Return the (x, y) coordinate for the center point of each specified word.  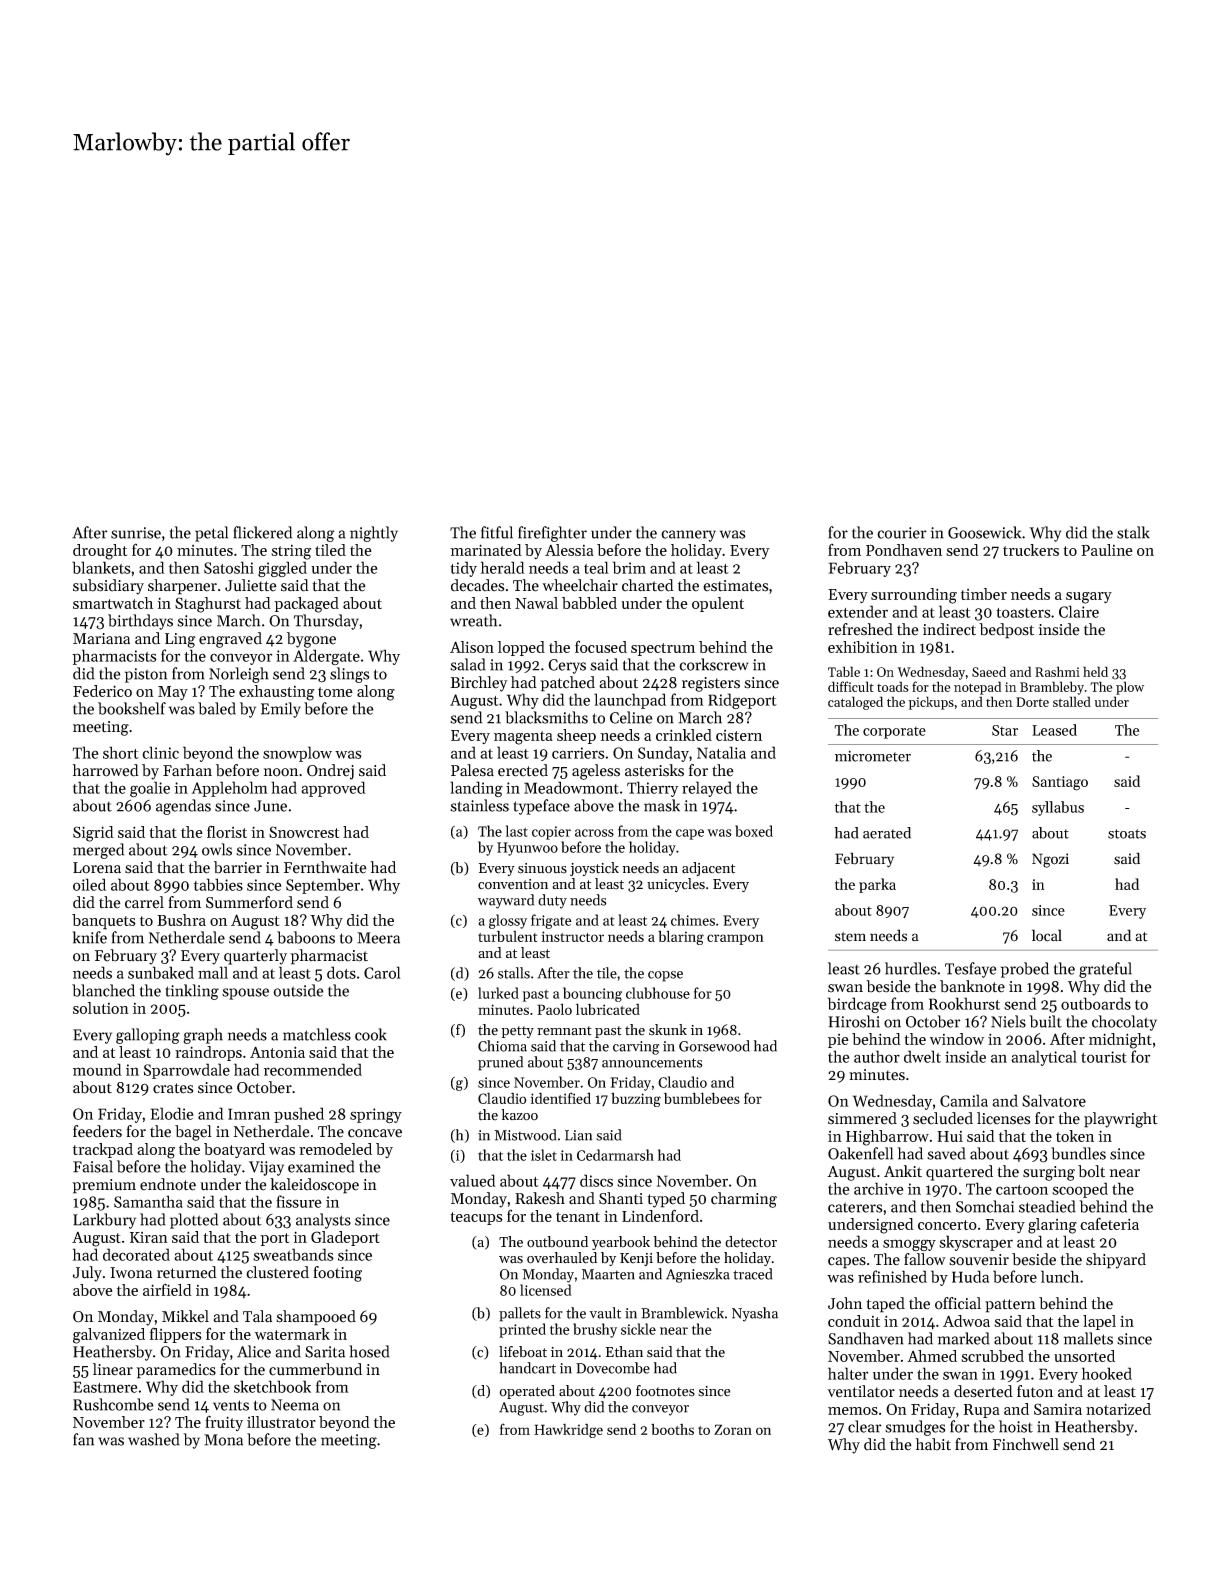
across (594, 833)
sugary (1089, 598)
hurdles (911, 968)
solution (101, 1008)
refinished (892, 1276)
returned (187, 1272)
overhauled (562, 1258)
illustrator (281, 1422)
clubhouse (658, 993)
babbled (589, 603)
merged (98, 851)
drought (100, 552)
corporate (894, 733)
